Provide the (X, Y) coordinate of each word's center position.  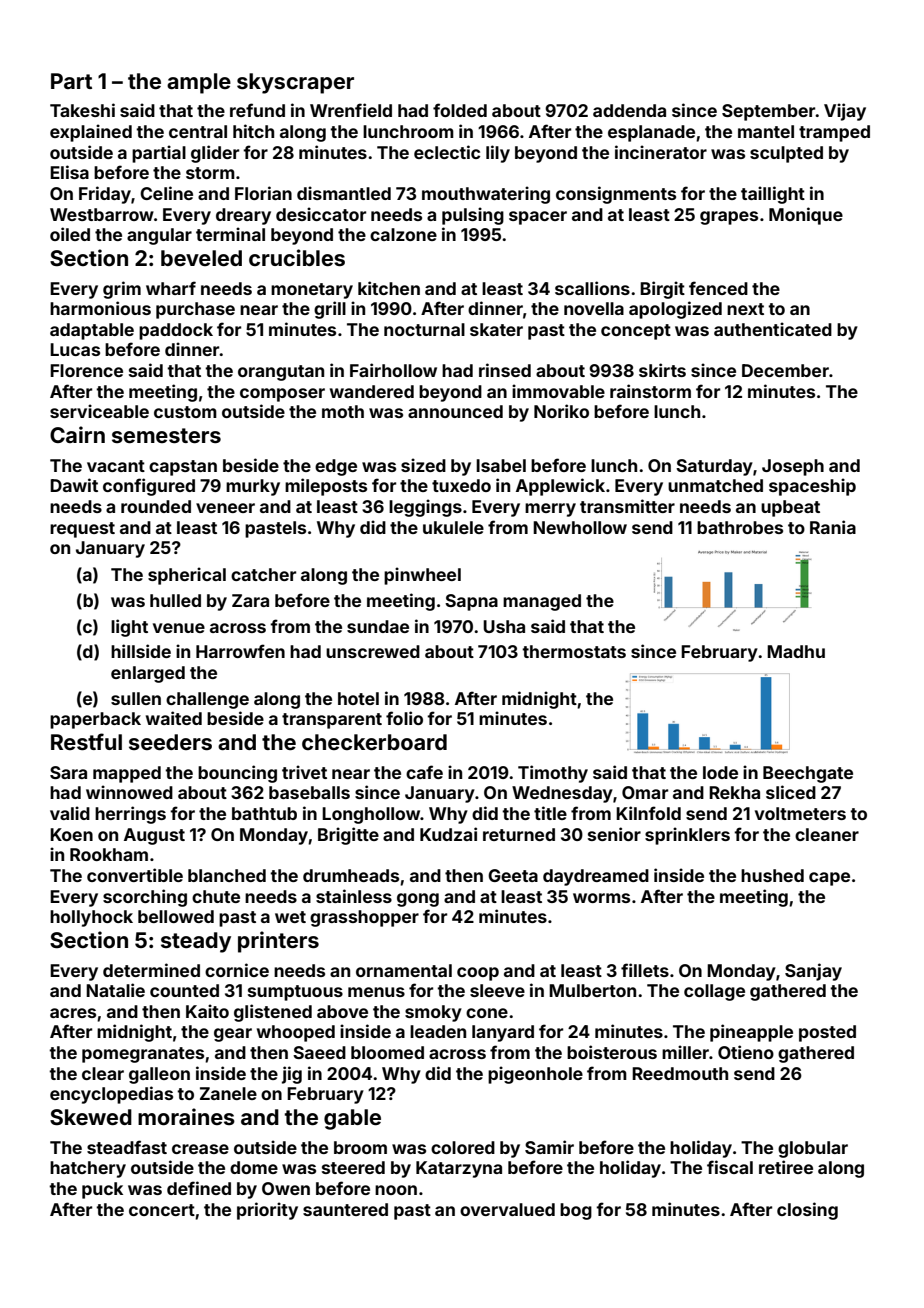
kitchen (389, 288)
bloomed (387, 1052)
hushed (772, 875)
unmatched (715, 485)
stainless (354, 896)
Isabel (501, 465)
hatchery (88, 1169)
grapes (729, 218)
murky (253, 487)
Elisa (69, 172)
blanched (227, 875)
